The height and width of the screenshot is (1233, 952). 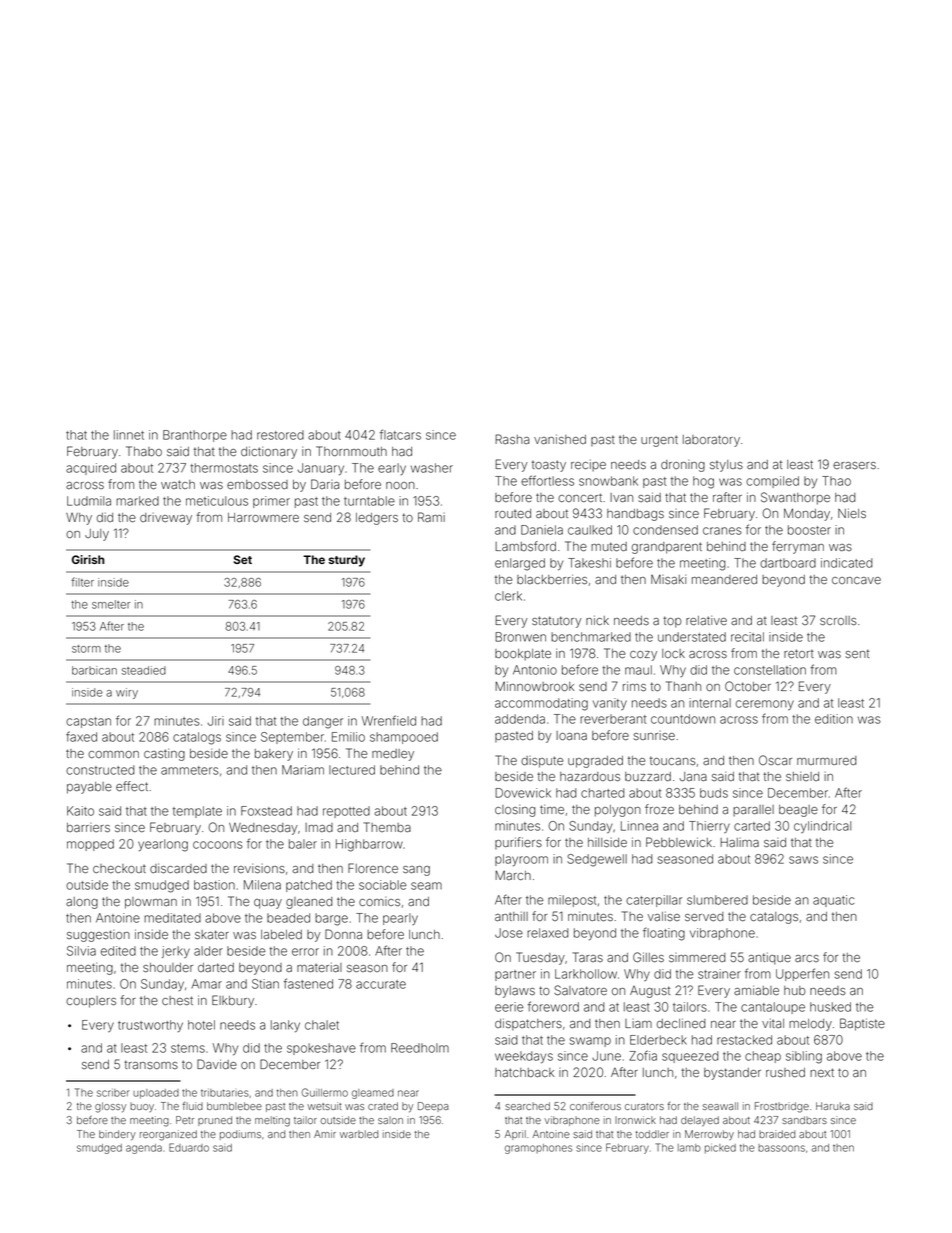 I want to click on enlarged, so click(x=520, y=564).
